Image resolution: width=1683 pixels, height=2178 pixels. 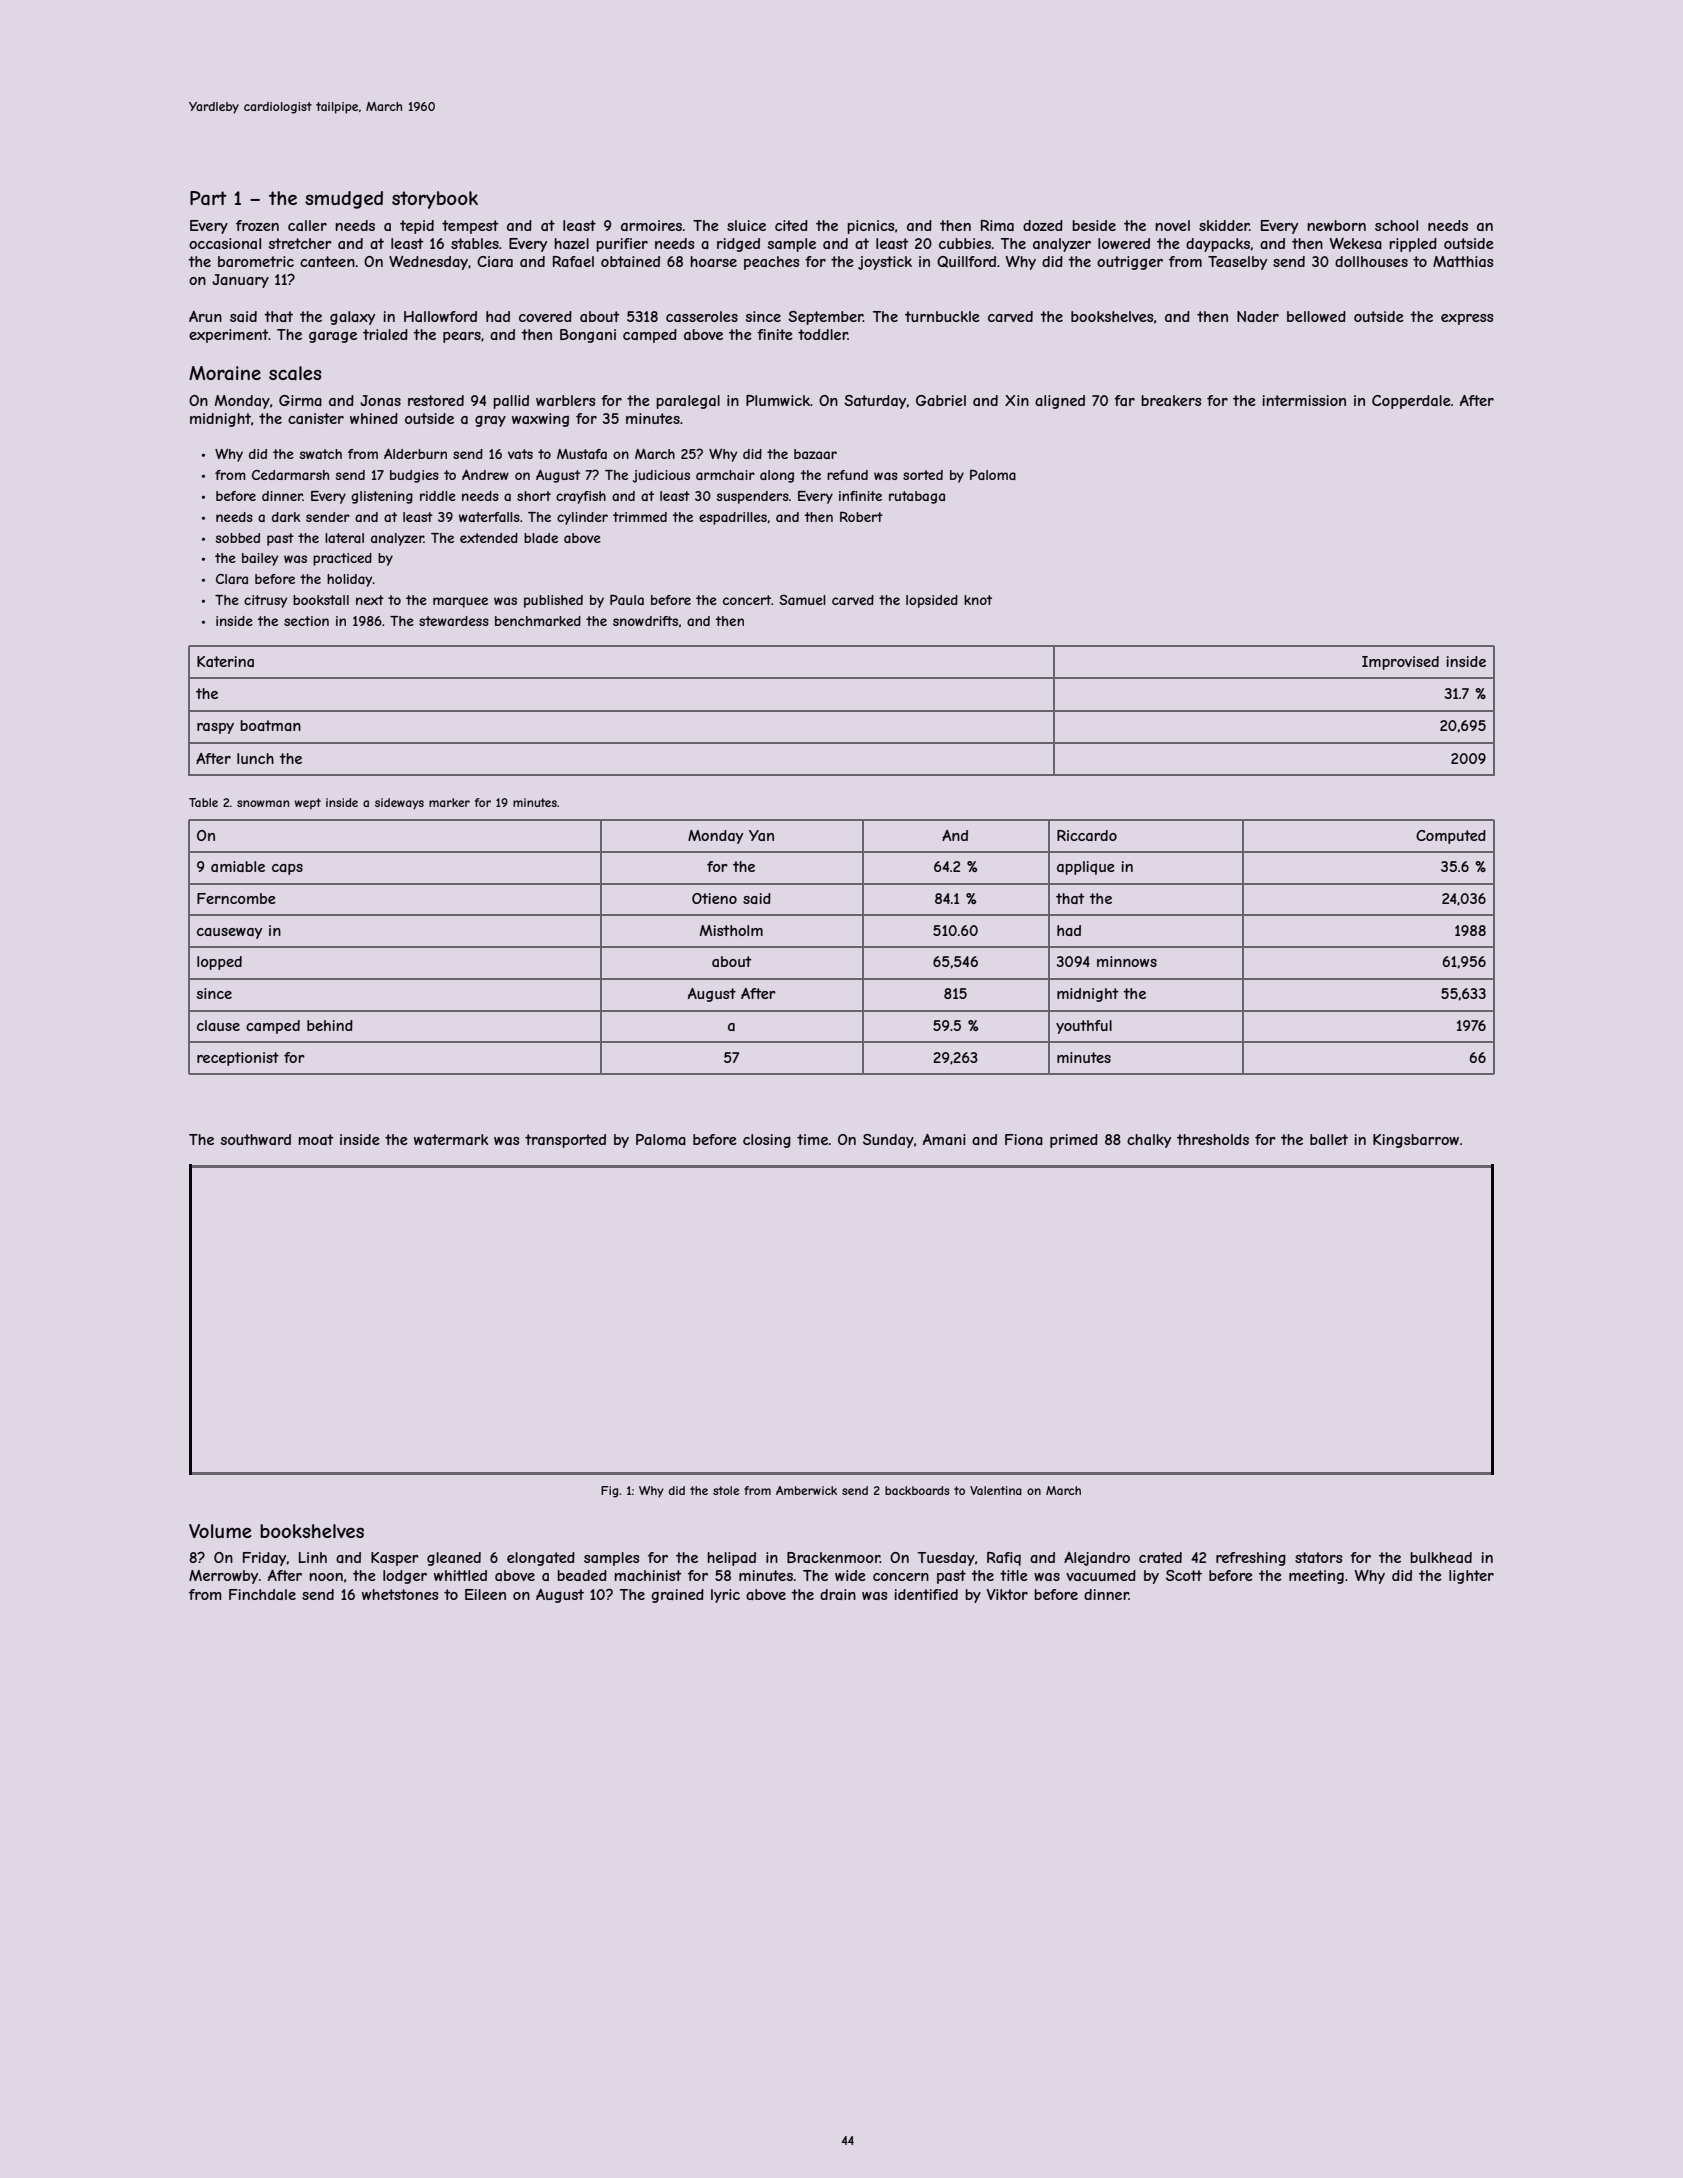 What do you see at coordinates (1371, 261) in the image?
I see `dollhouses` at bounding box center [1371, 261].
